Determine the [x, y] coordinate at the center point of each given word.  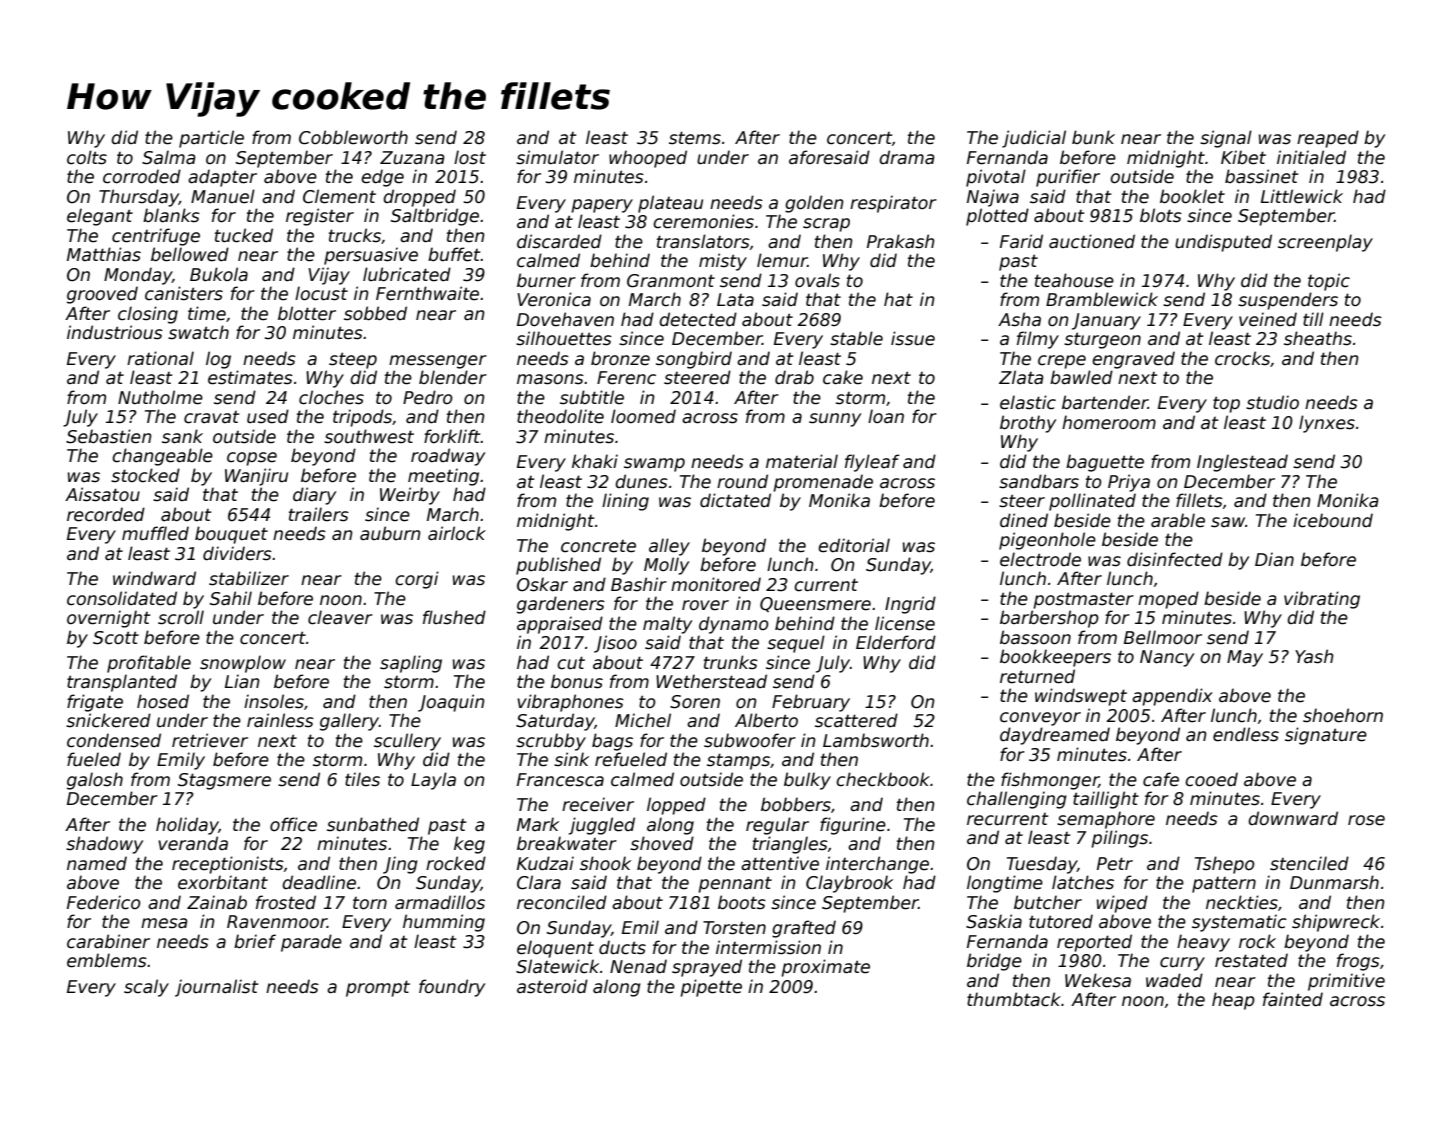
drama [907, 157]
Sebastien [109, 436]
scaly [146, 988]
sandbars [1039, 481]
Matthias [104, 254]
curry [1182, 964]
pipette [711, 988]
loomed [643, 416]
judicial [1034, 139]
